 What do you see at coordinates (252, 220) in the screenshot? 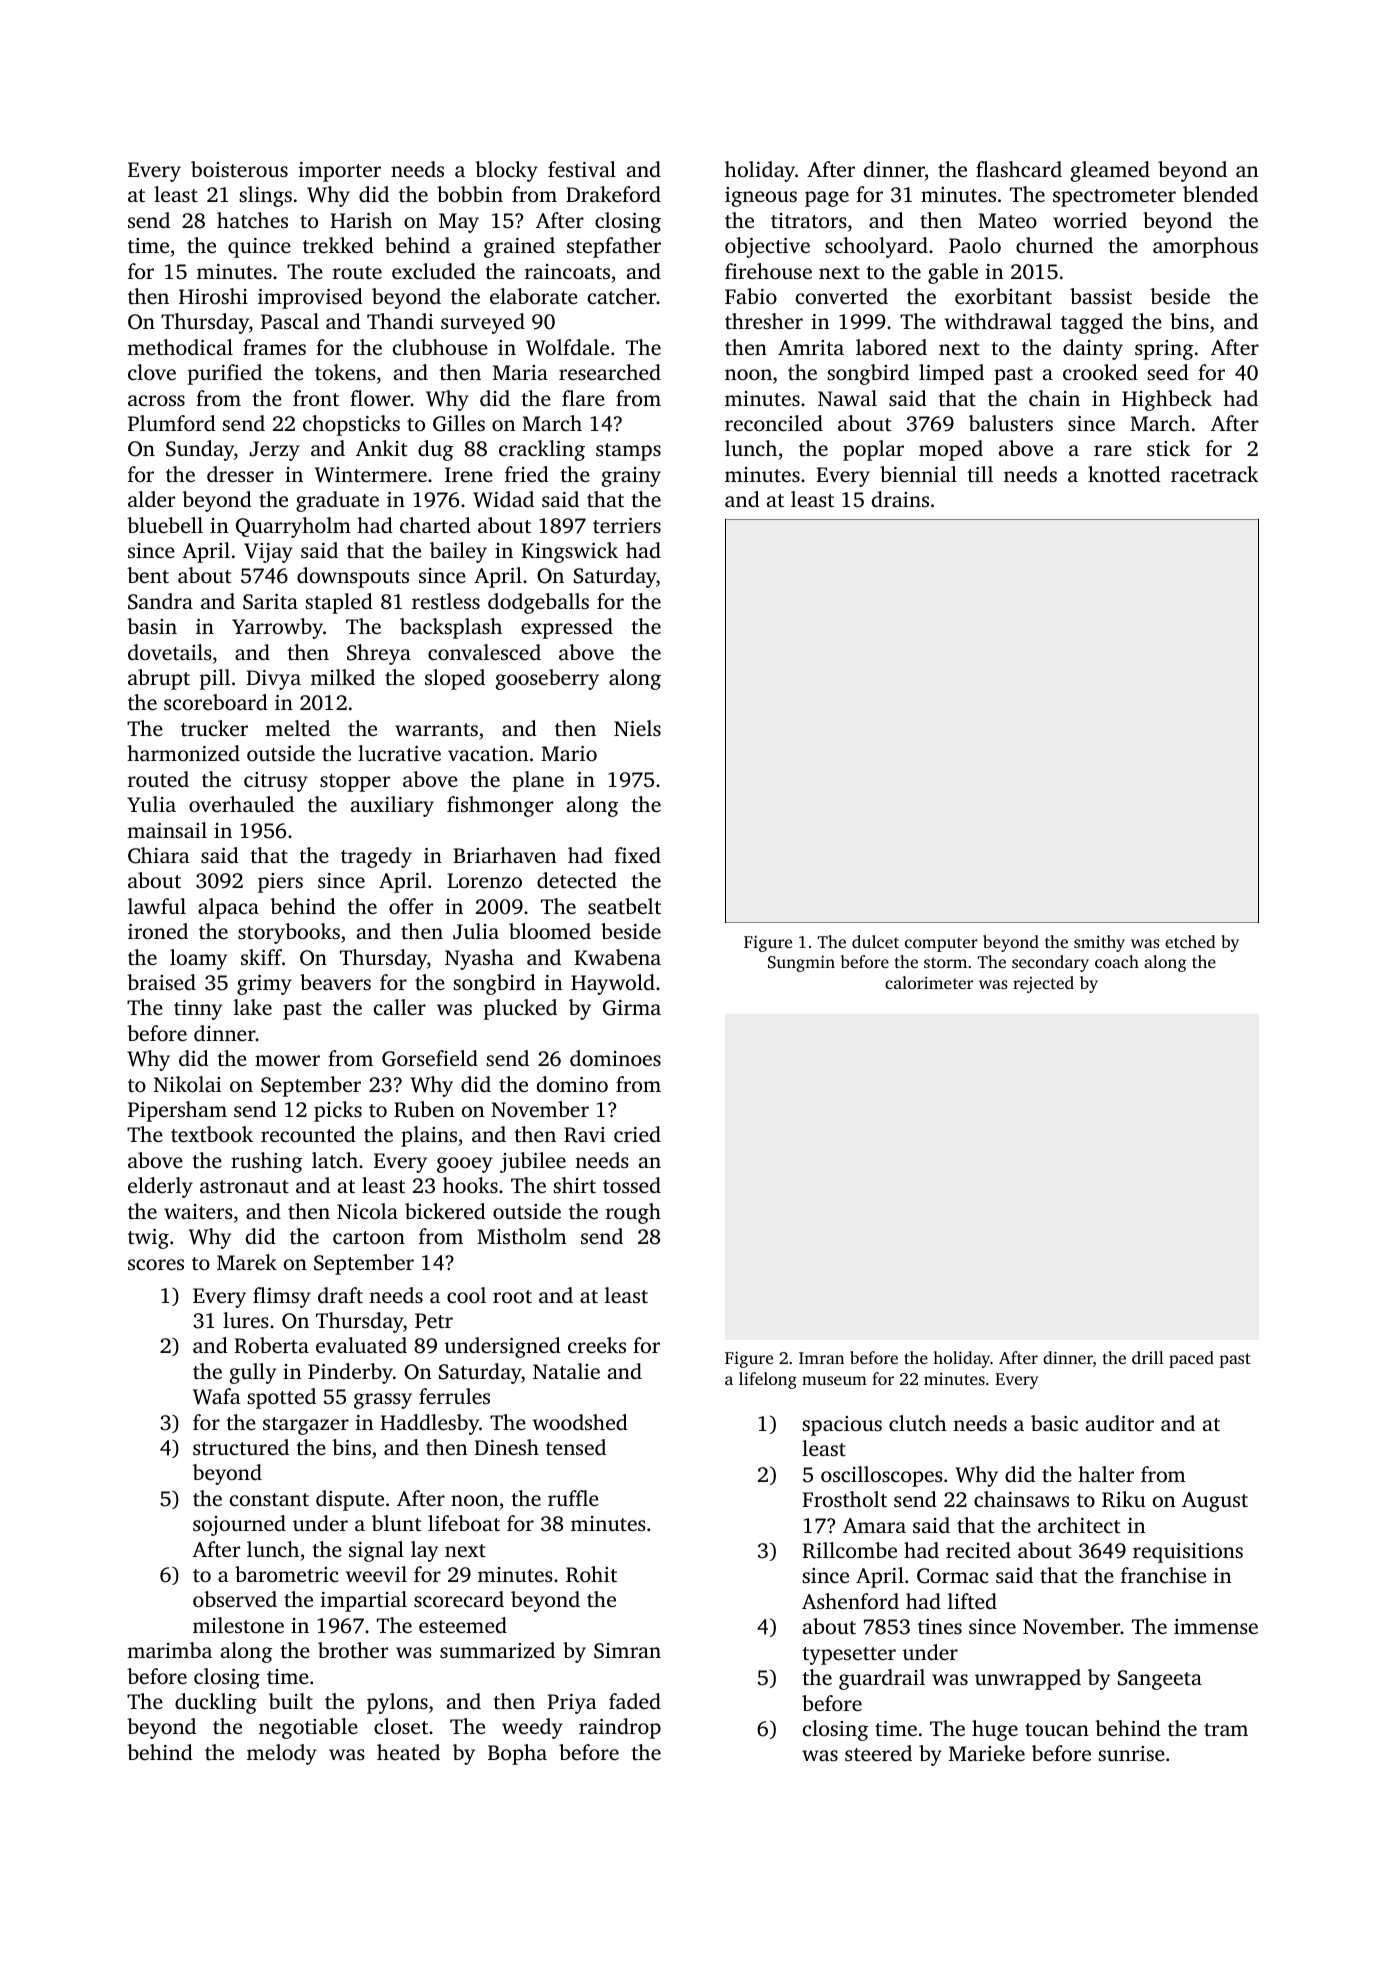
I see `hatches` at bounding box center [252, 220].
